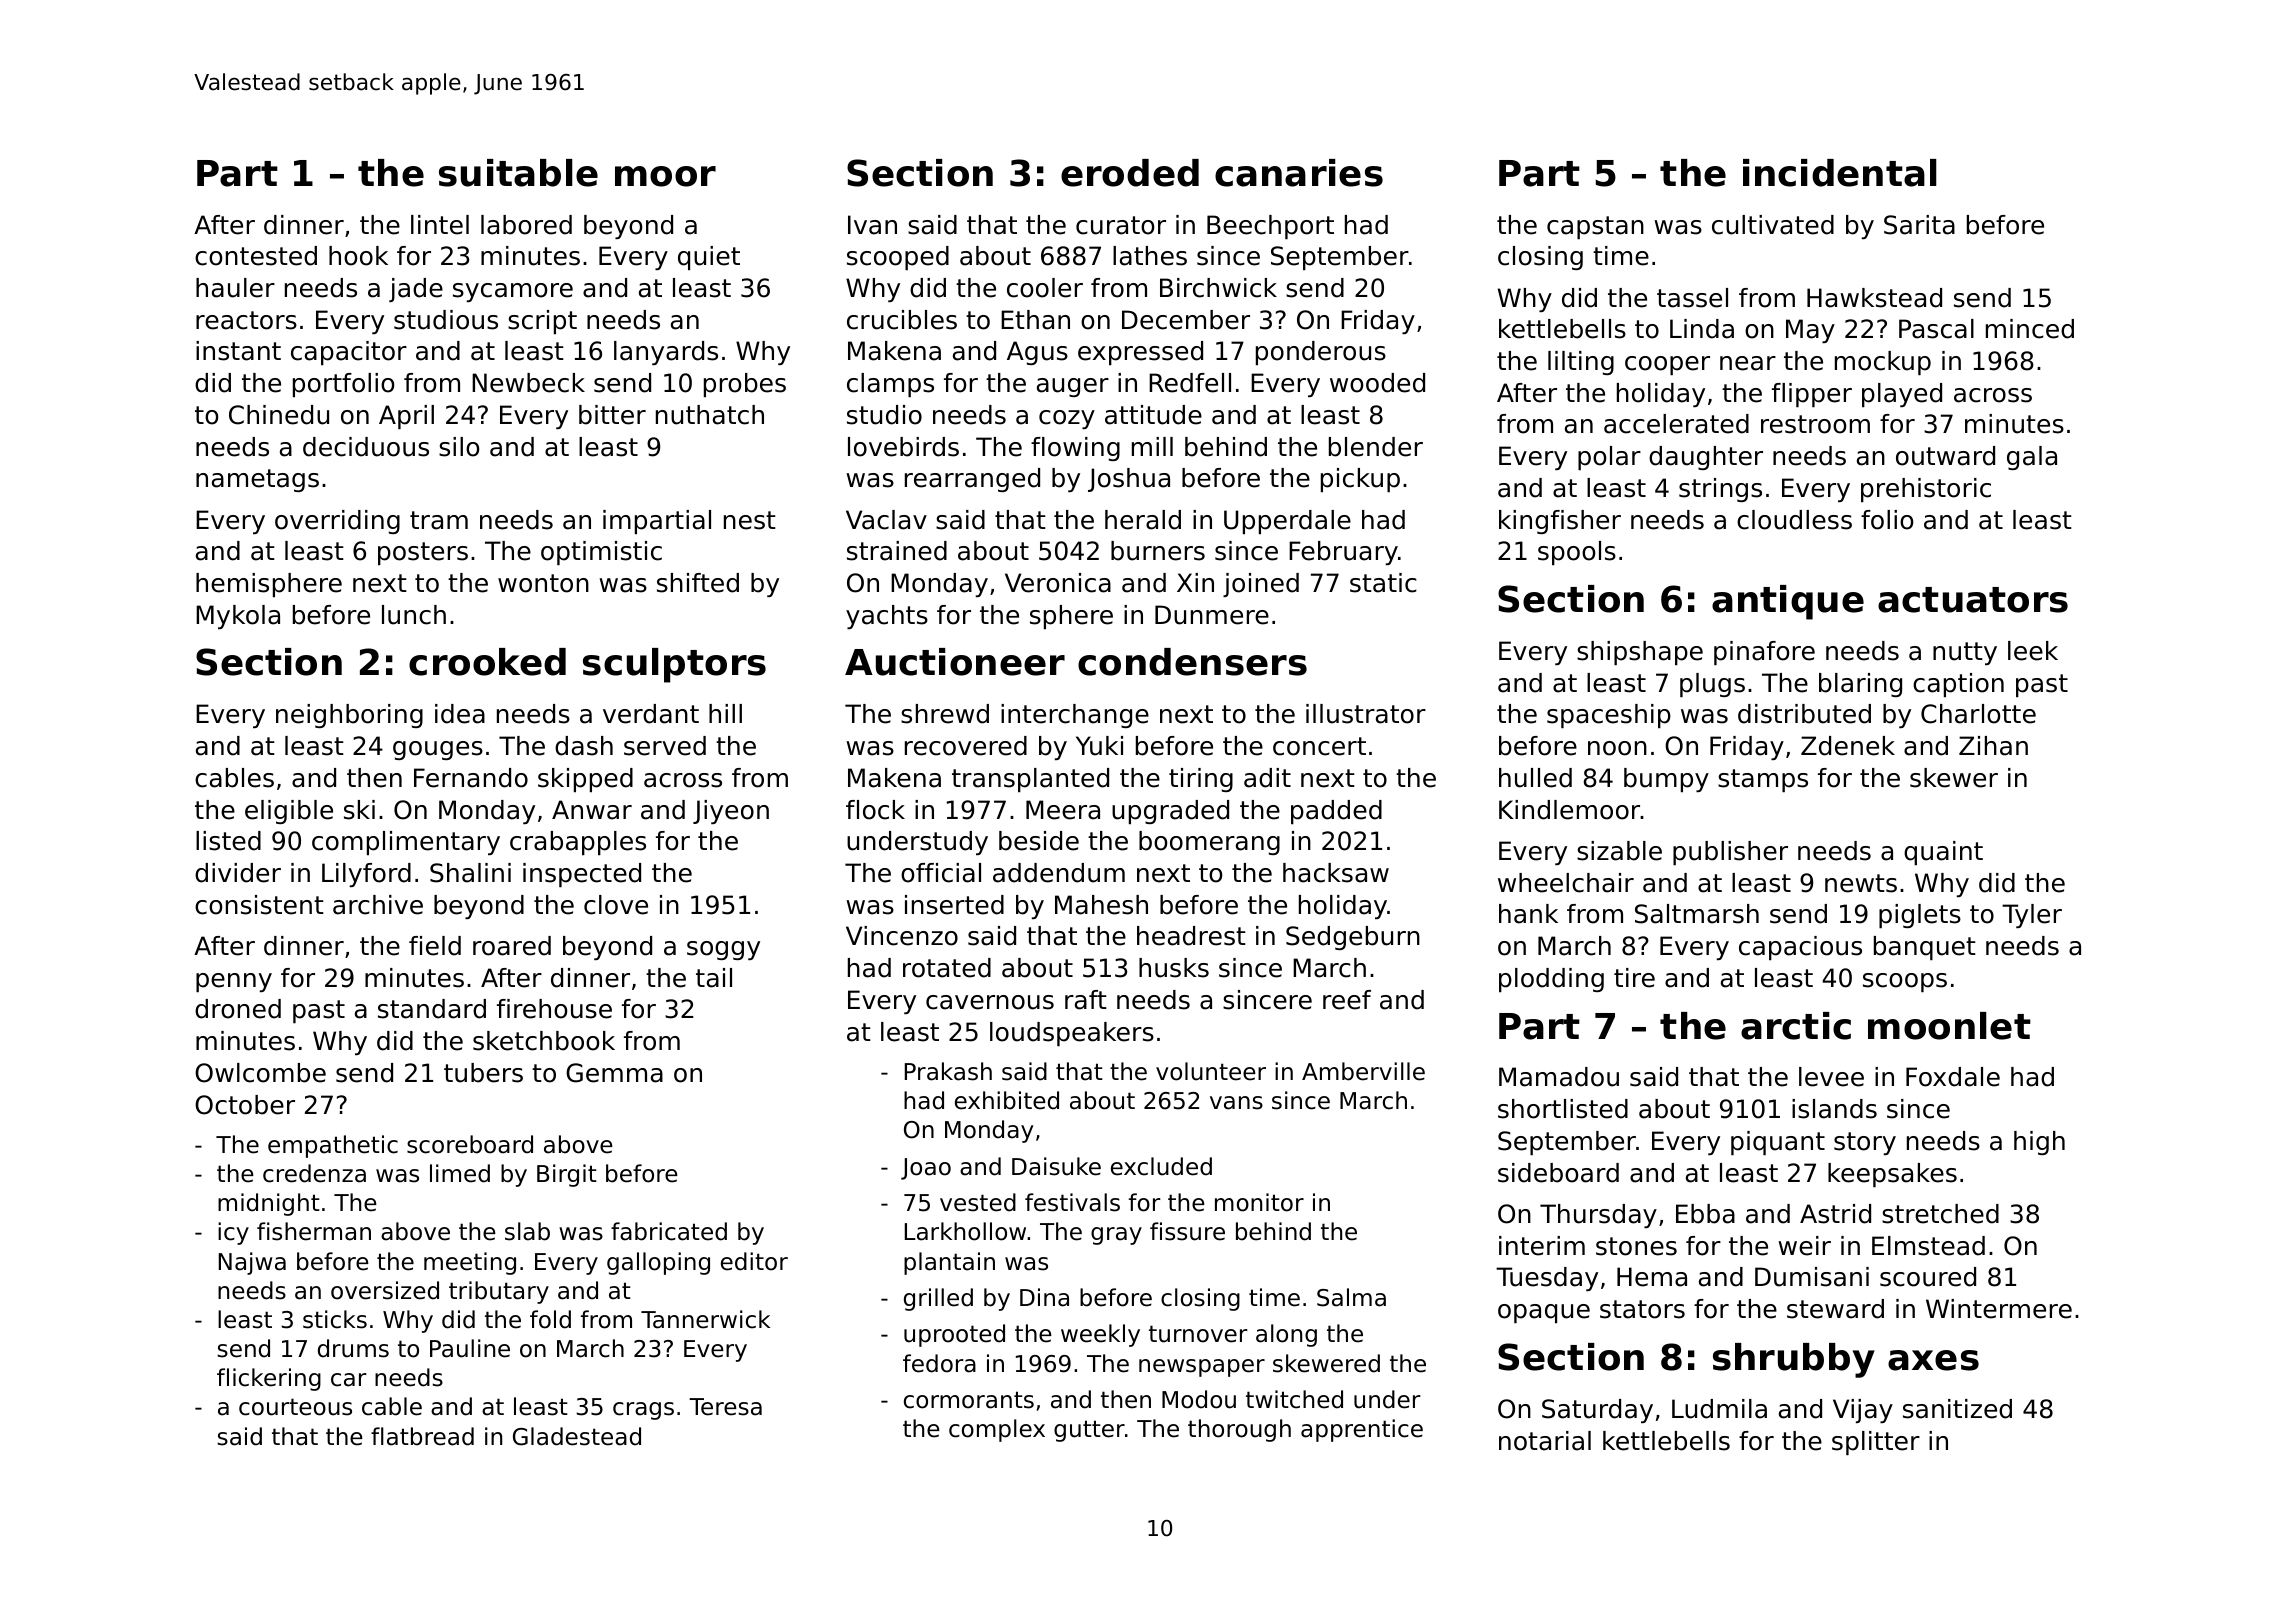 This image has width=2292, height=1620. What do you see at coordinates (577, 1436) in the image?
I see `Gladestead` at bounding box center [577, 1436].
